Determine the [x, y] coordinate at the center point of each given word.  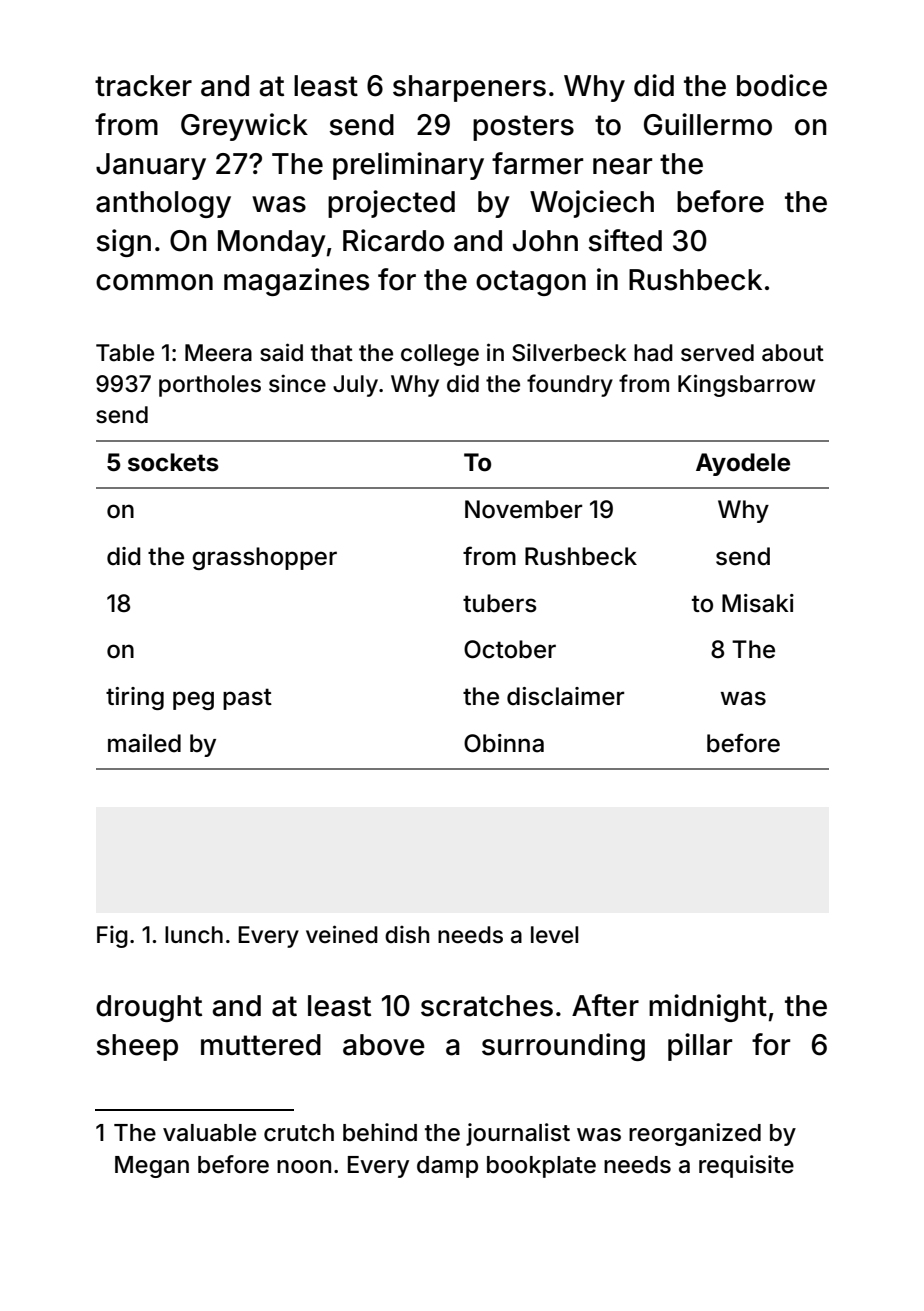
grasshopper [264, 558]
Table [125, 353]
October [510, 649]
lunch [194, 935]
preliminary [408, 166]
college [440, 355]
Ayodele [743, 464]
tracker [143, 86]
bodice [782, 85]
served [717, 353]
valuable [209, 1133]
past [247, 699]
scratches [487, 1006]
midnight [708, 1008]
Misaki [758, 603]
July [355, 386]
